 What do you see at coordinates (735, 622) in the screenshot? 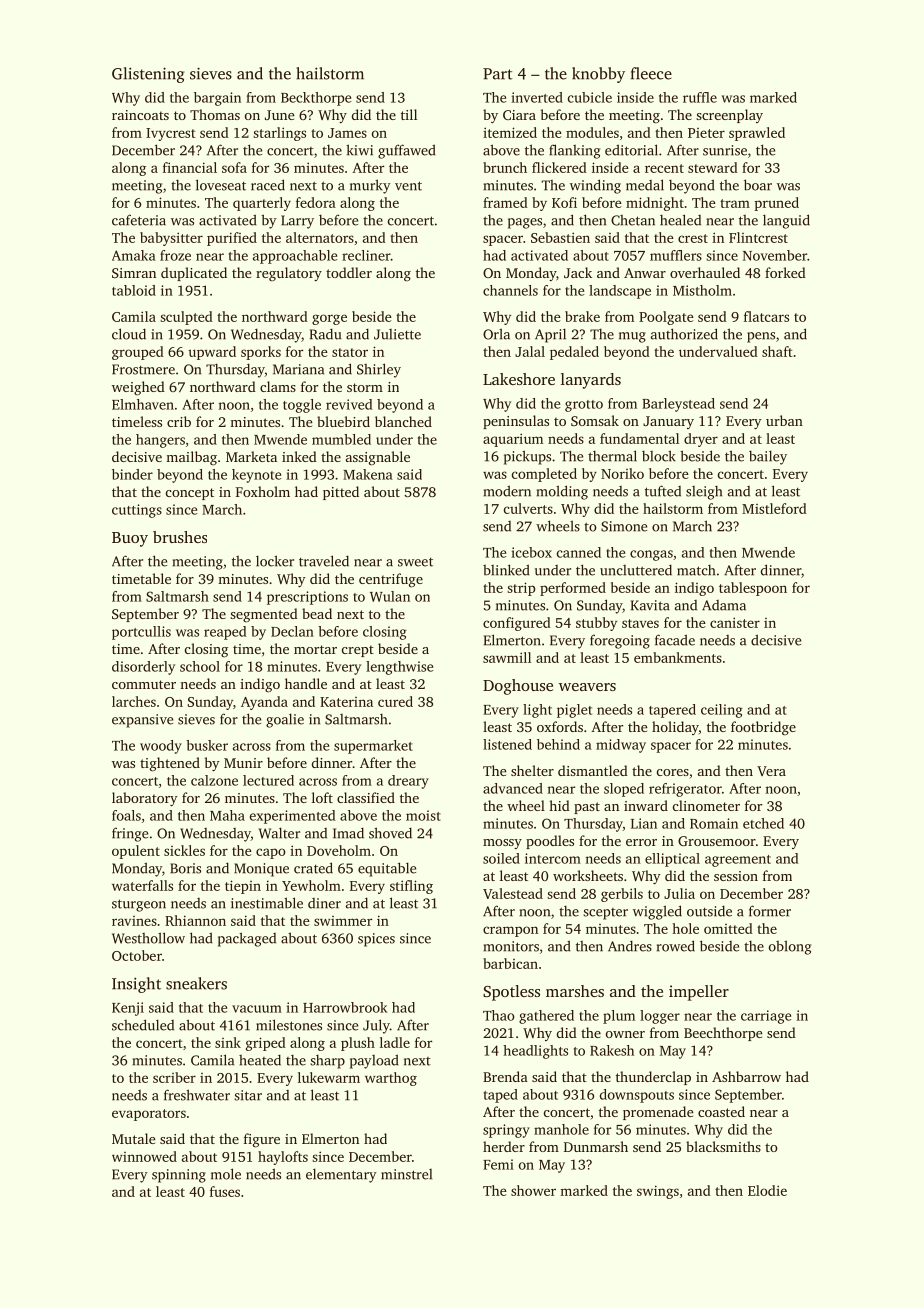
I see `canister` at bounding box center [735, 622].
